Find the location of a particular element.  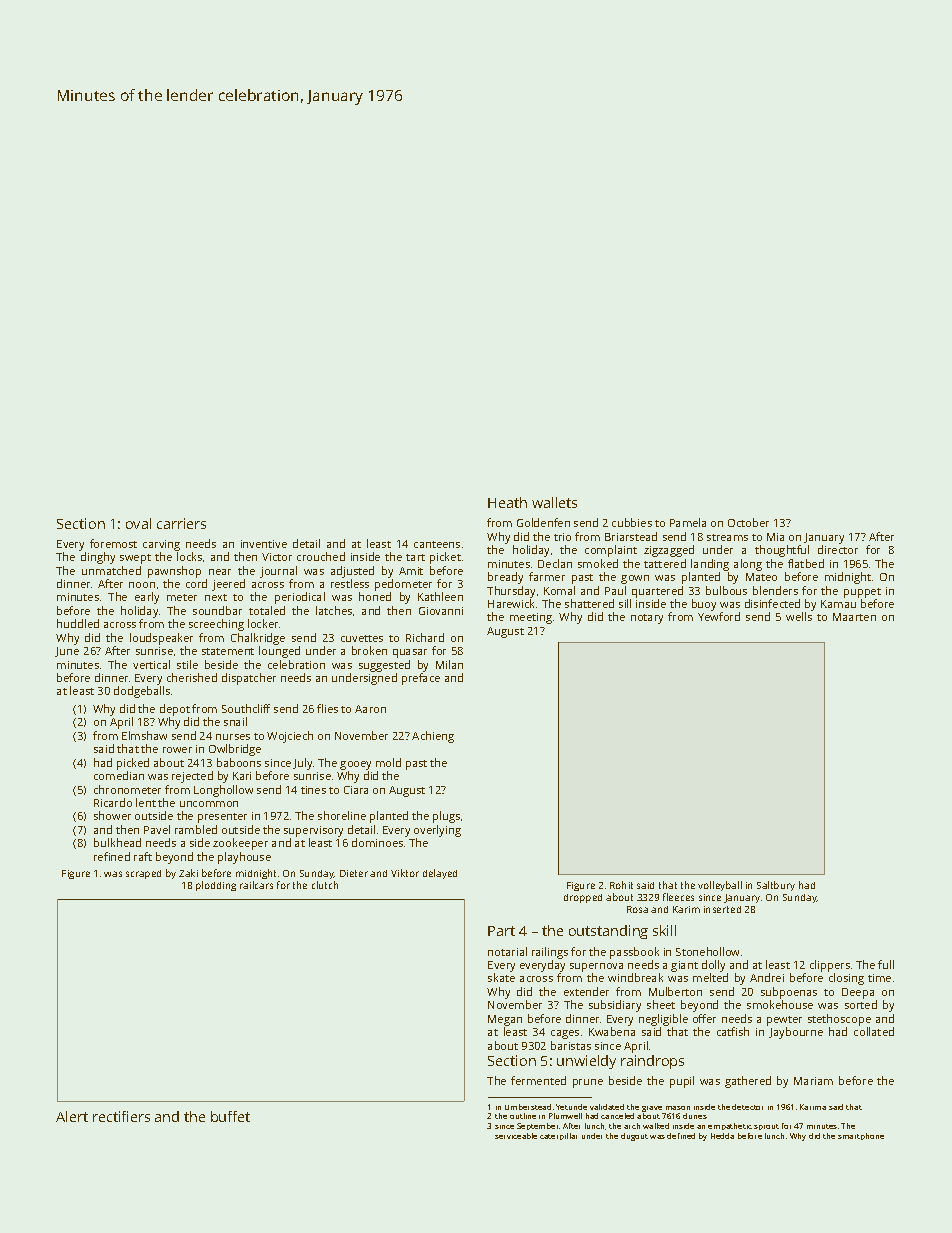

Umberstead is located at coordinates (528, 1107).
